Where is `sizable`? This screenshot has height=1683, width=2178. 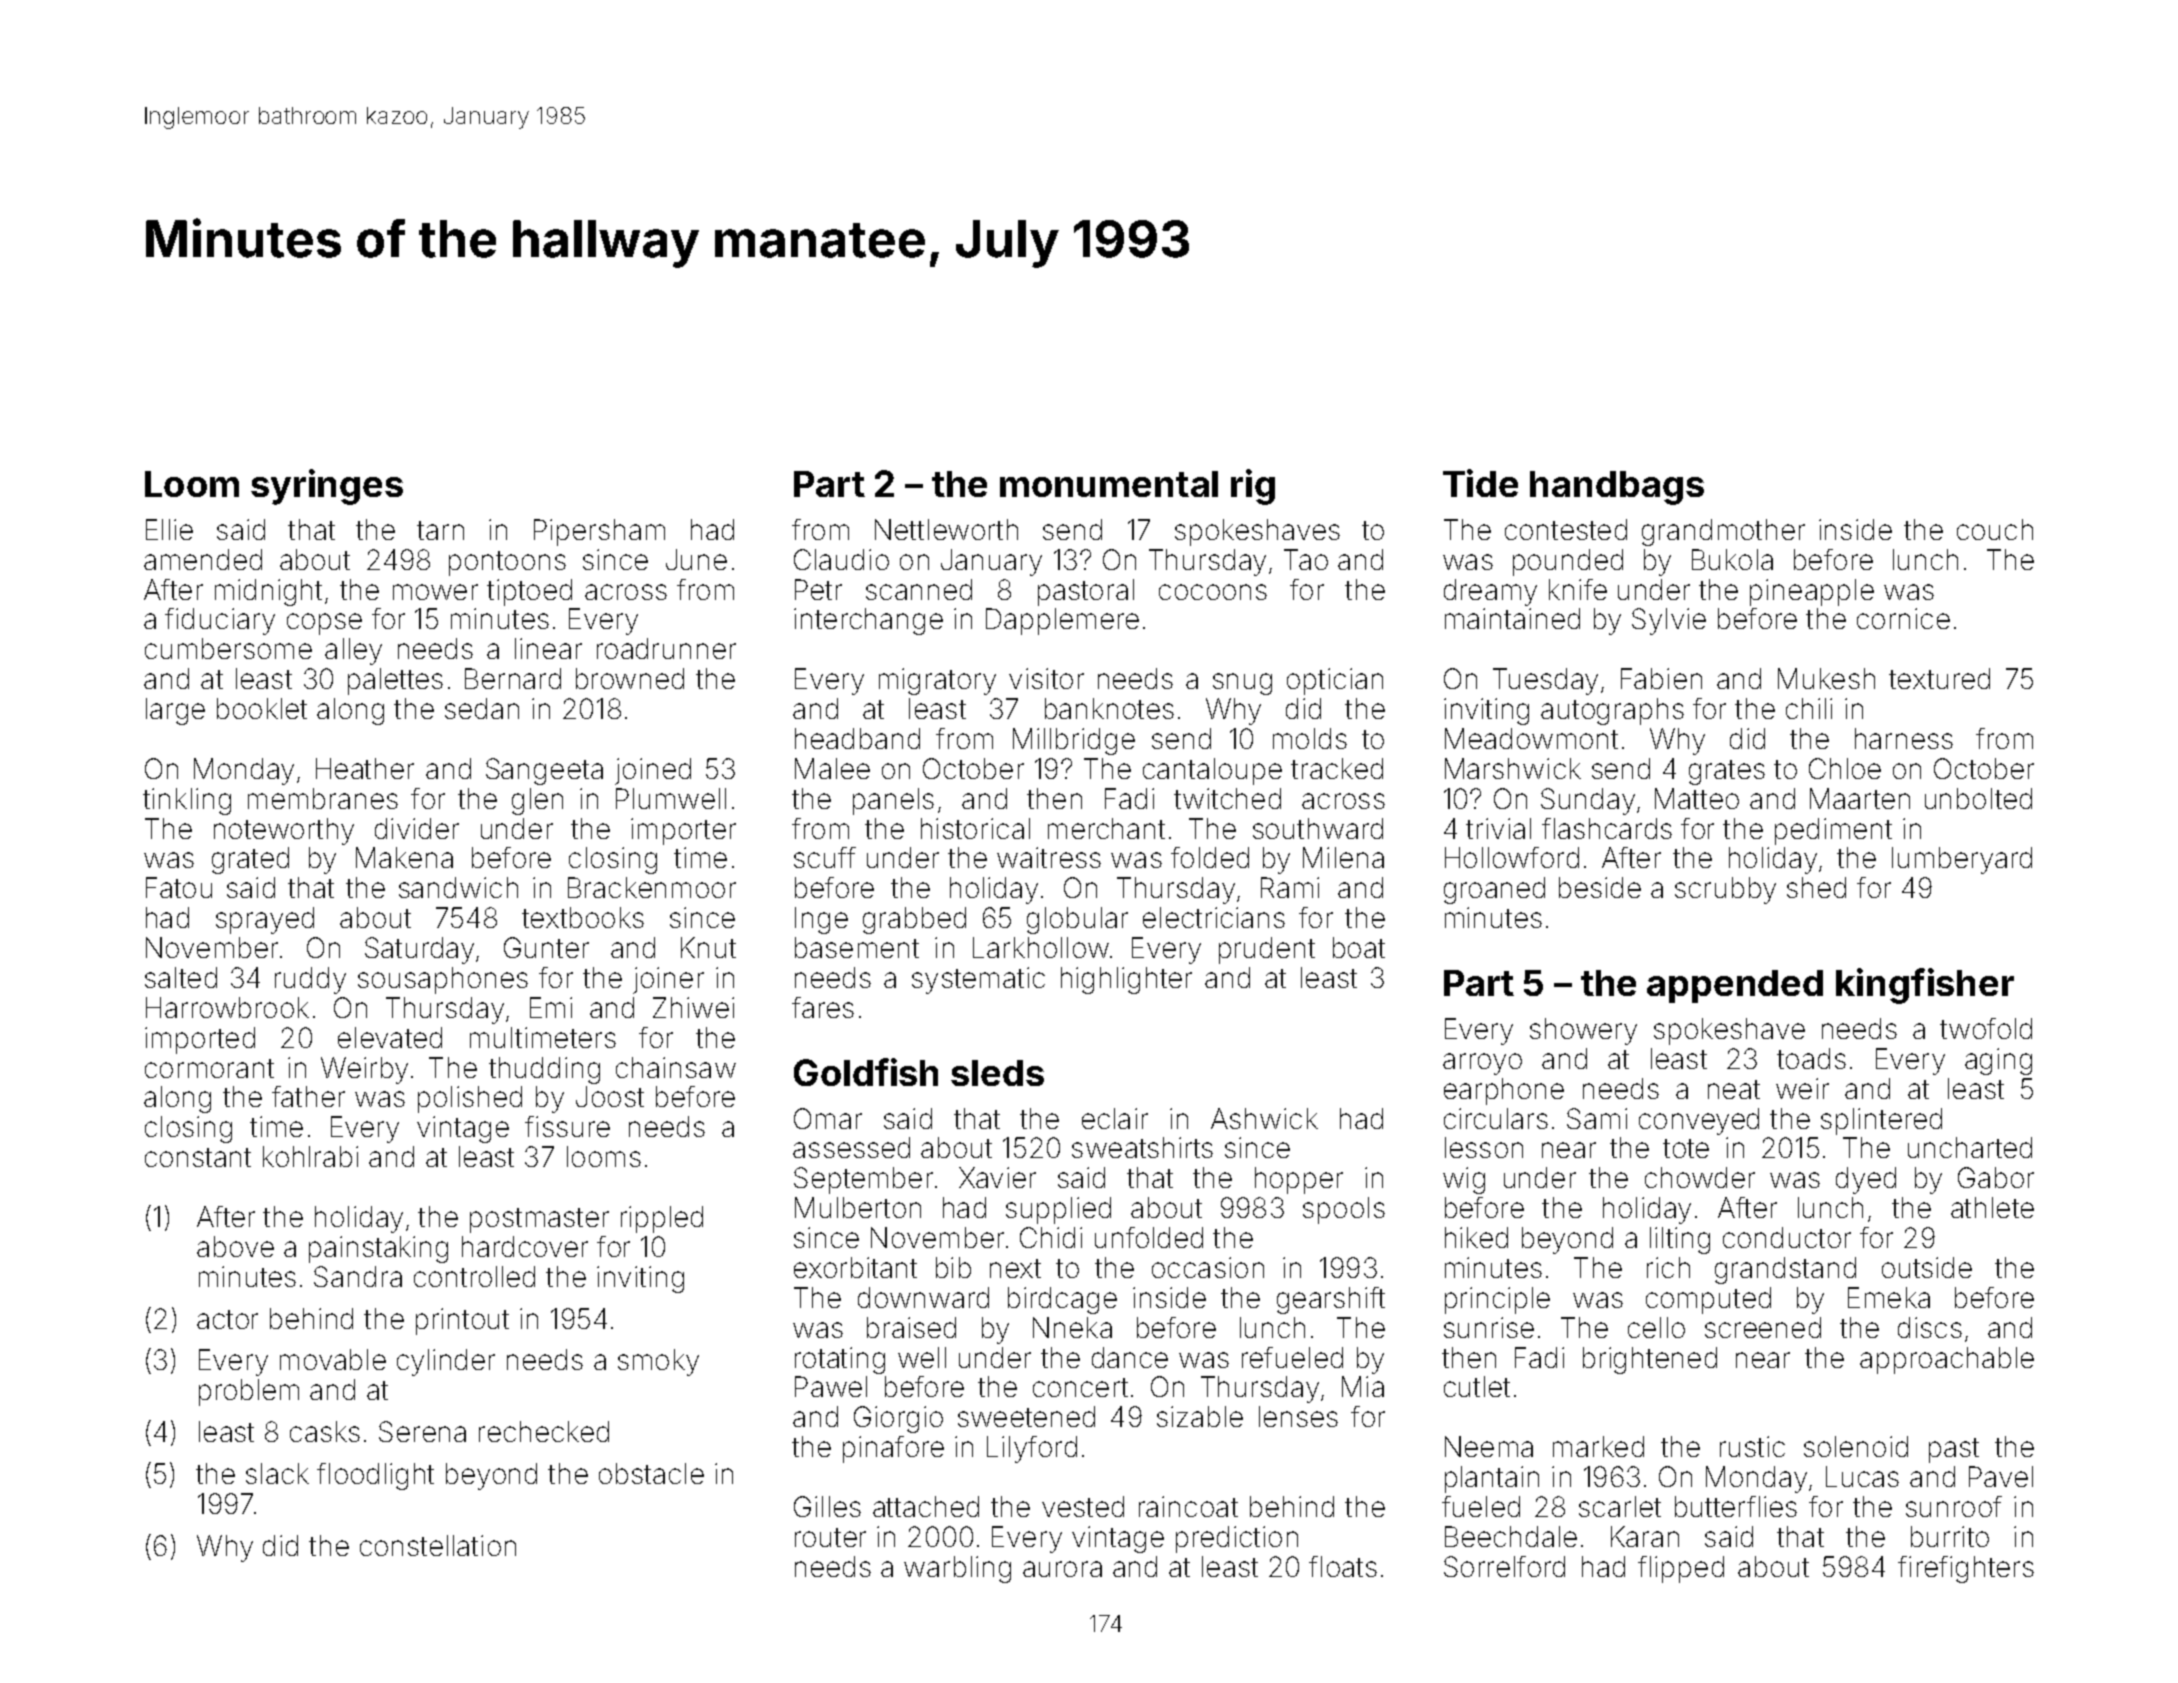
sizable is located at coordinates (1200, 1416).
